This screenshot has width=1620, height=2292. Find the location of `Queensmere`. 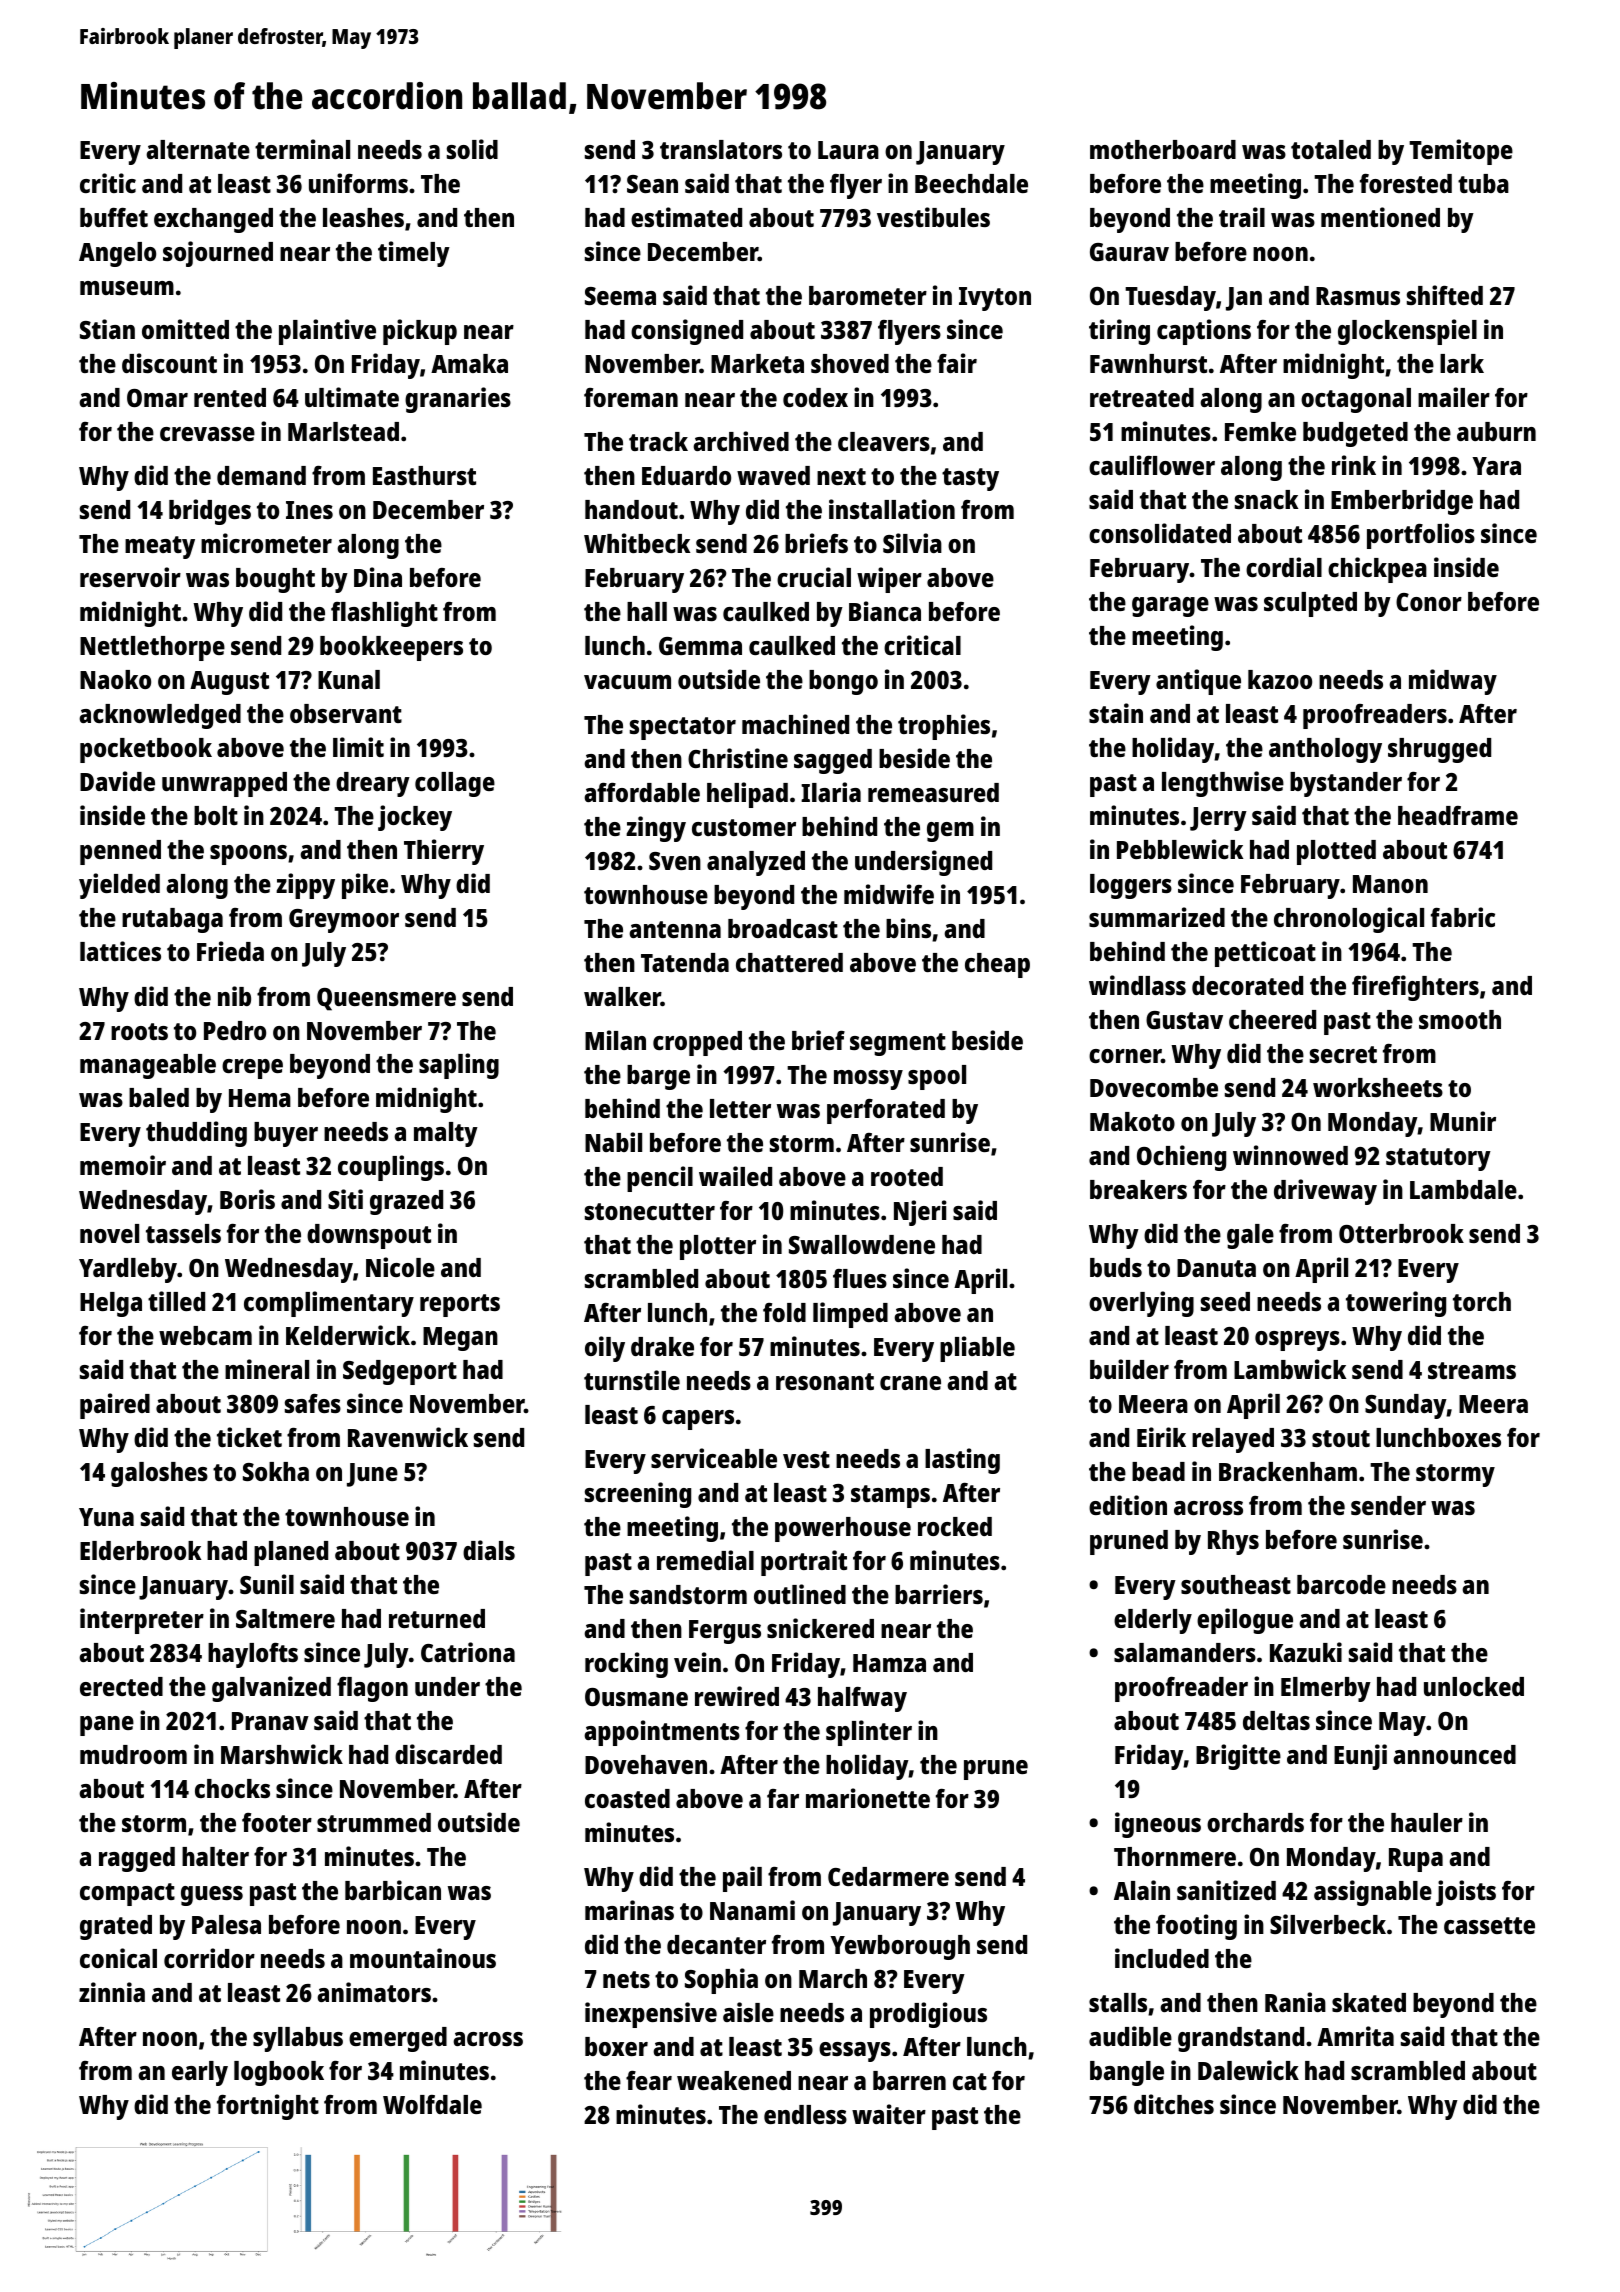

Queensmere is located at coordinates (386, 999).
